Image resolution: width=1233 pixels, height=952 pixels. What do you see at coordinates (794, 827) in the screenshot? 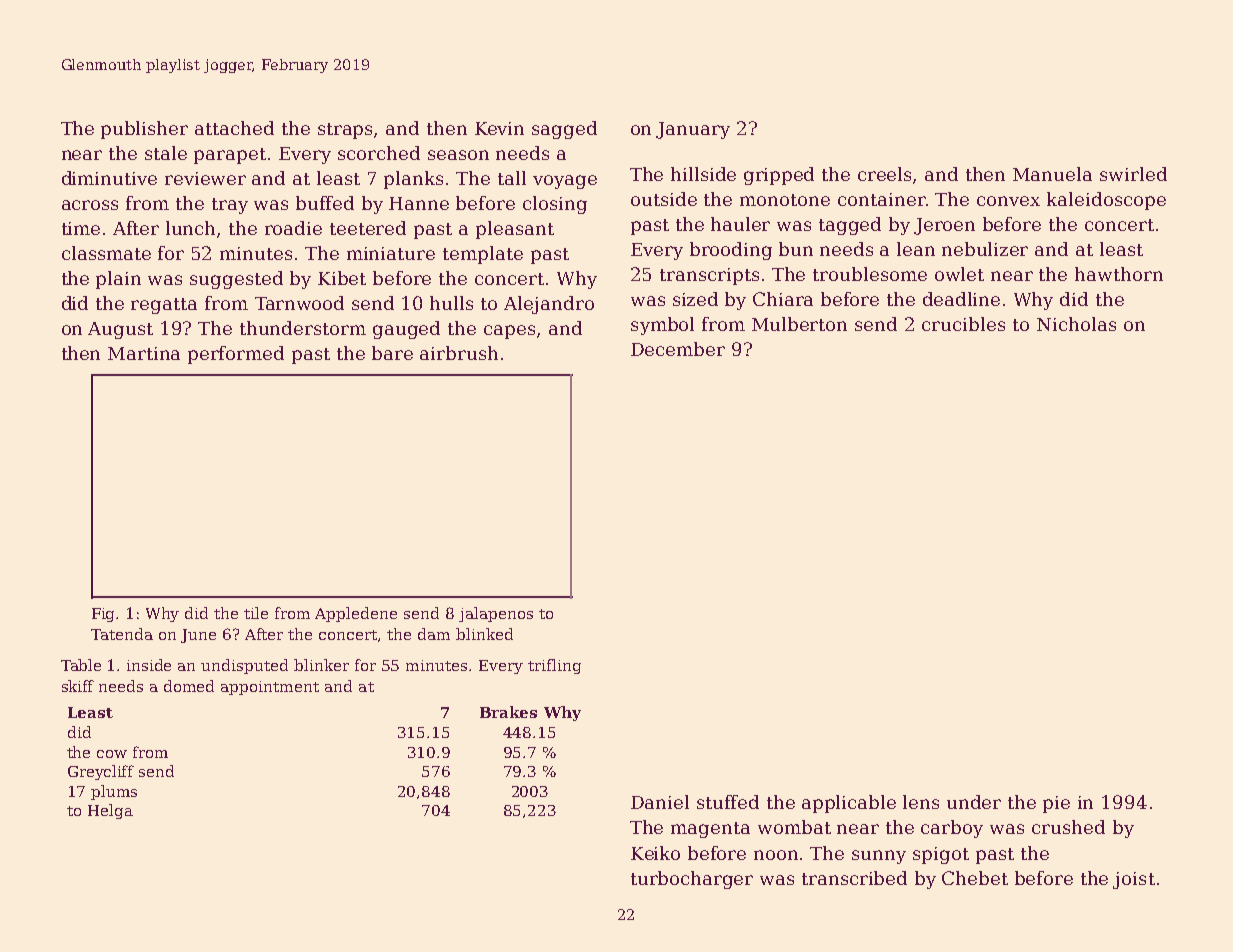
I see `wombat` at bounding box center [794, 827].
